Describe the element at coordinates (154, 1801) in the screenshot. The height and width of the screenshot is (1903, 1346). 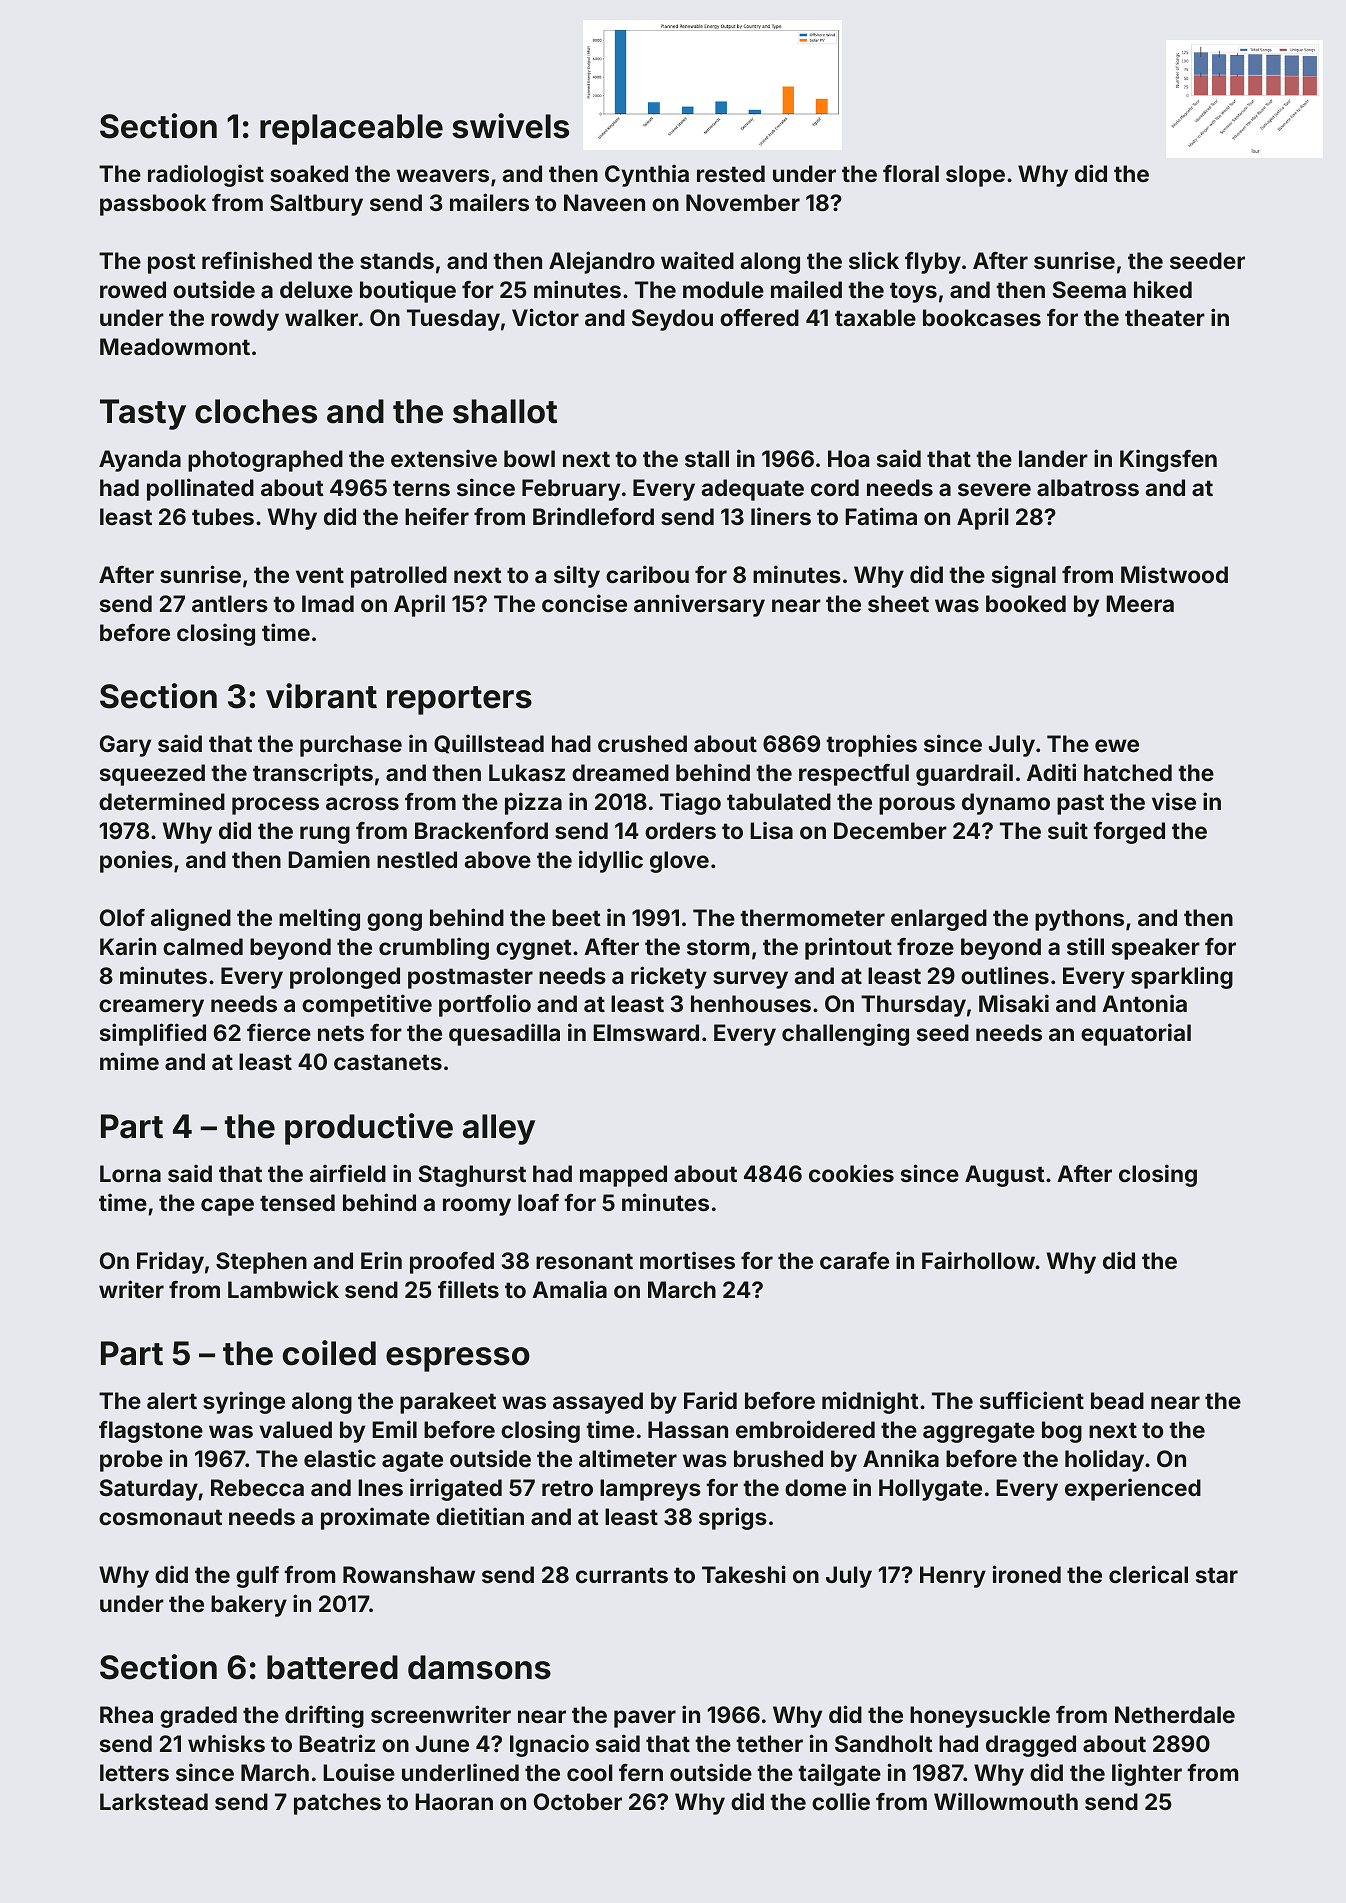
I see `Larkstead` at that location.
